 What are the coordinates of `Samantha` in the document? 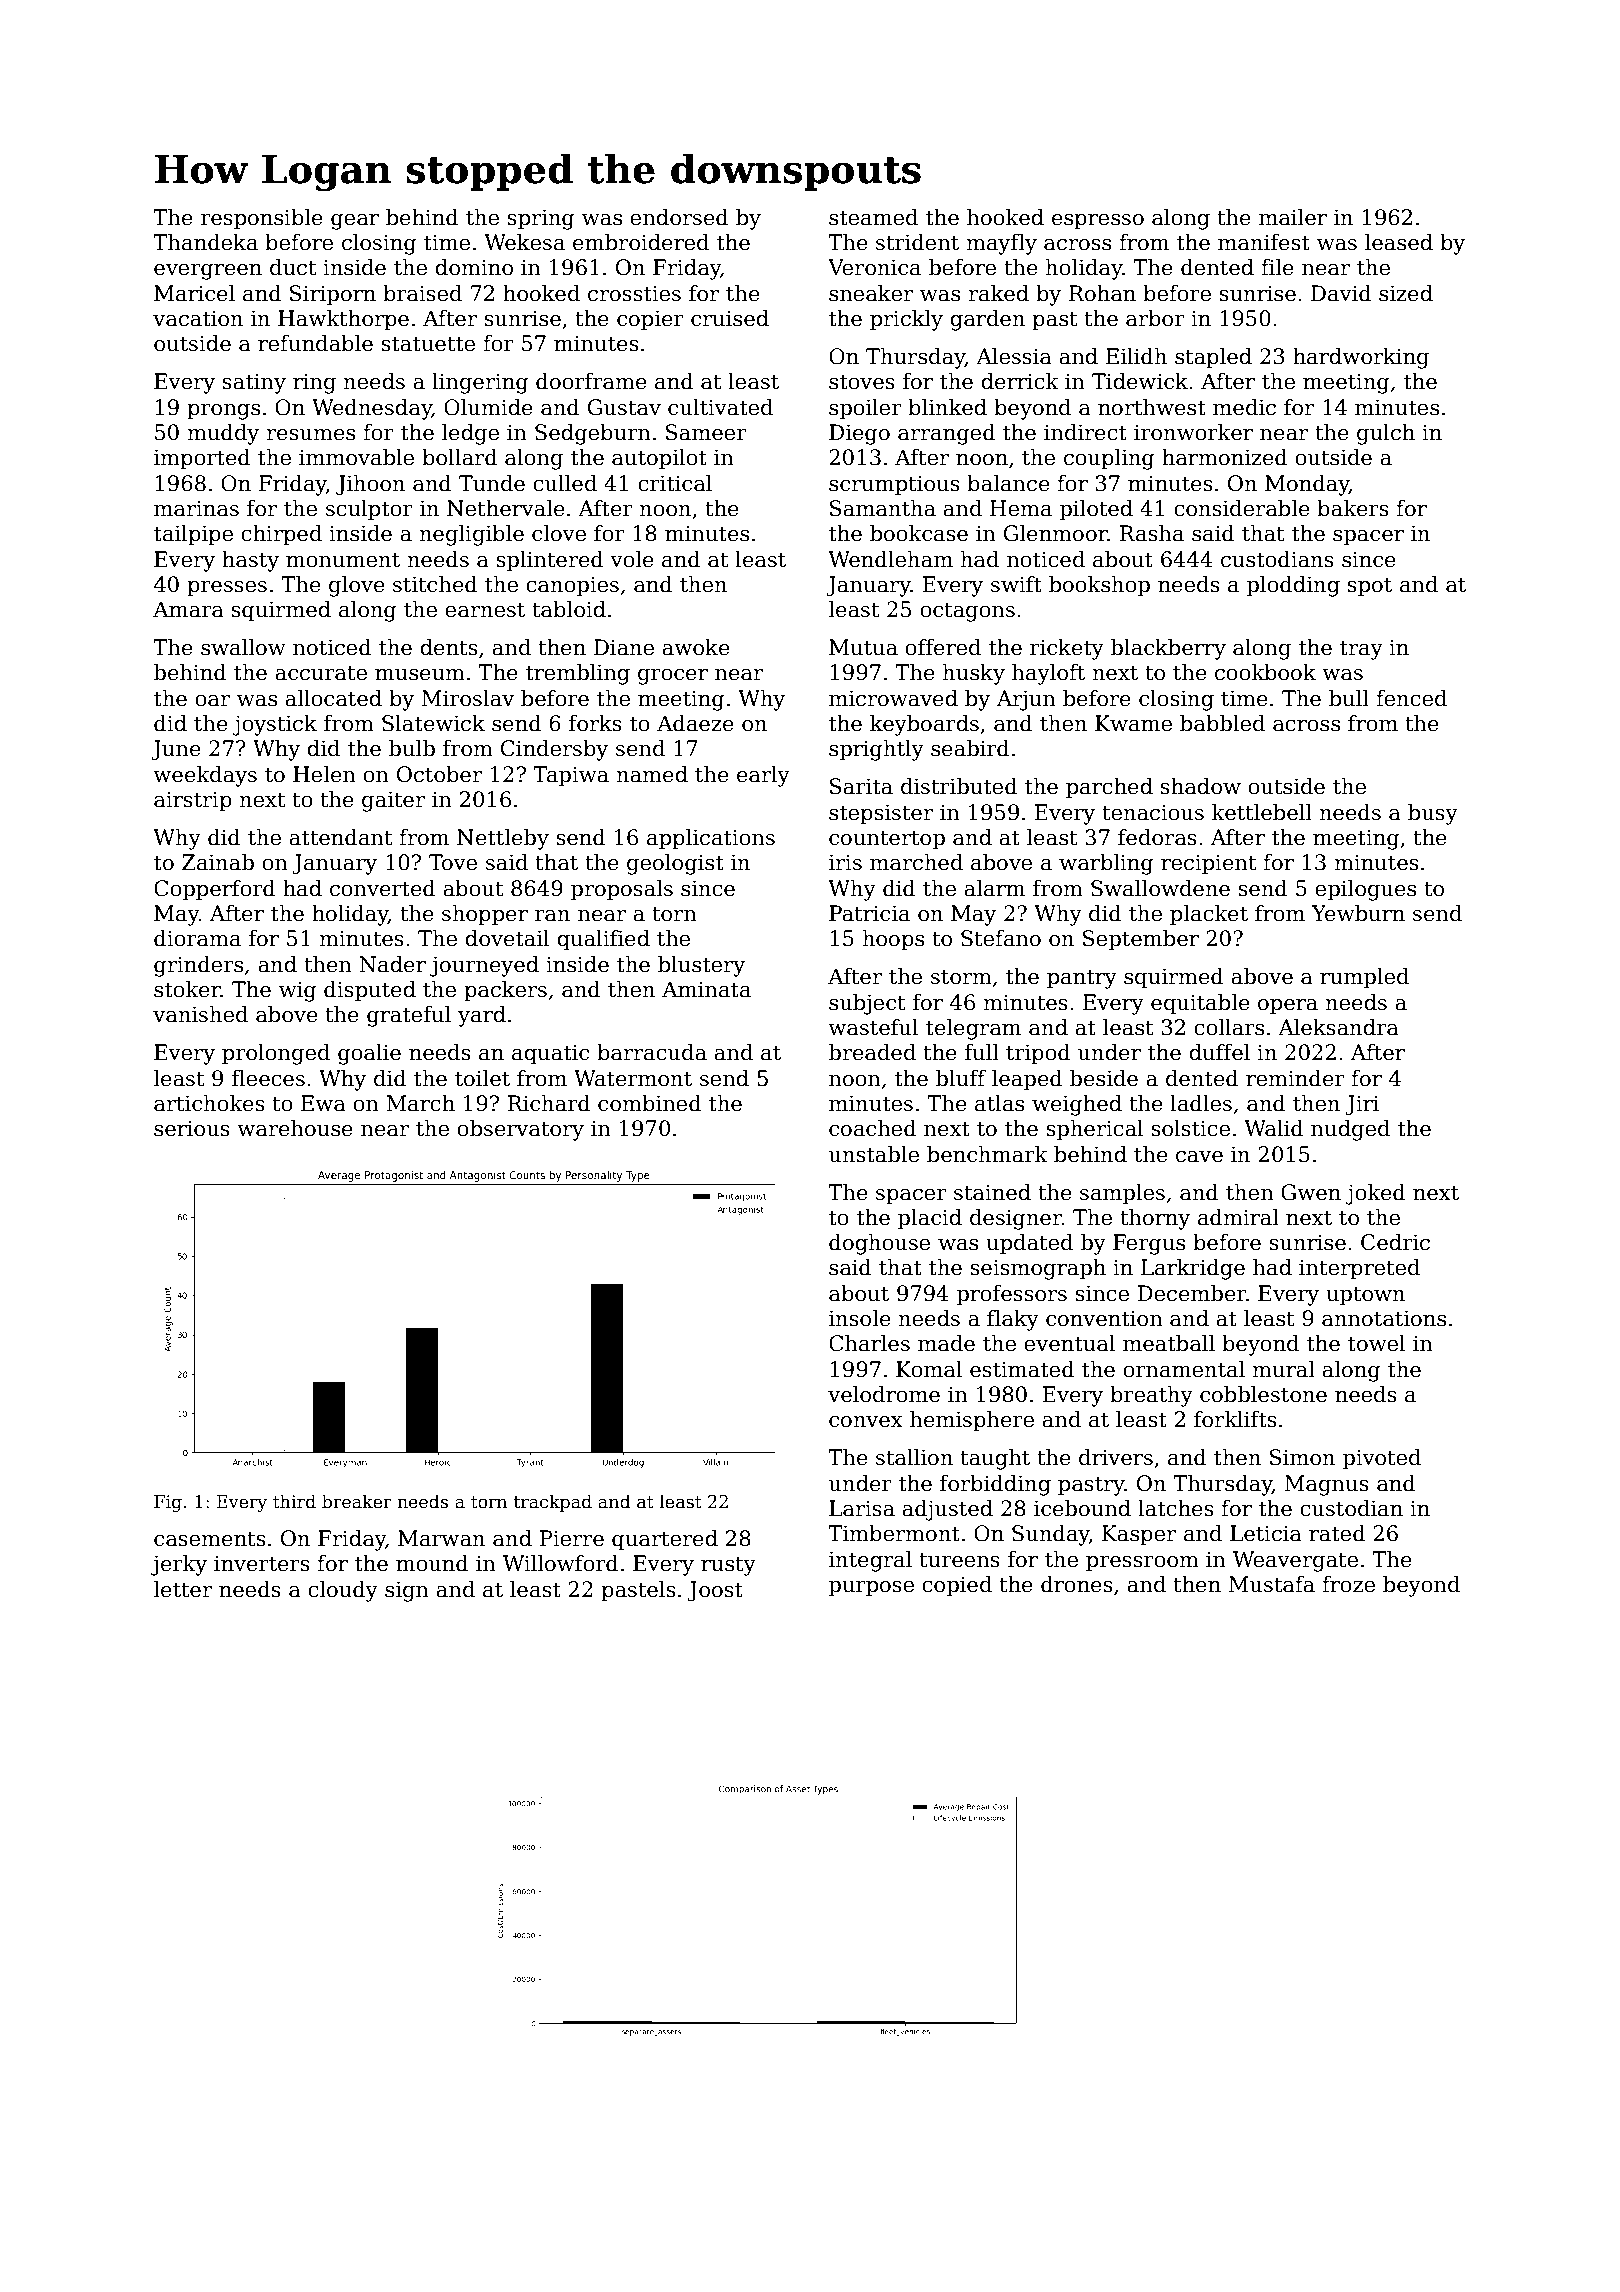 It's located at (883, 508).
